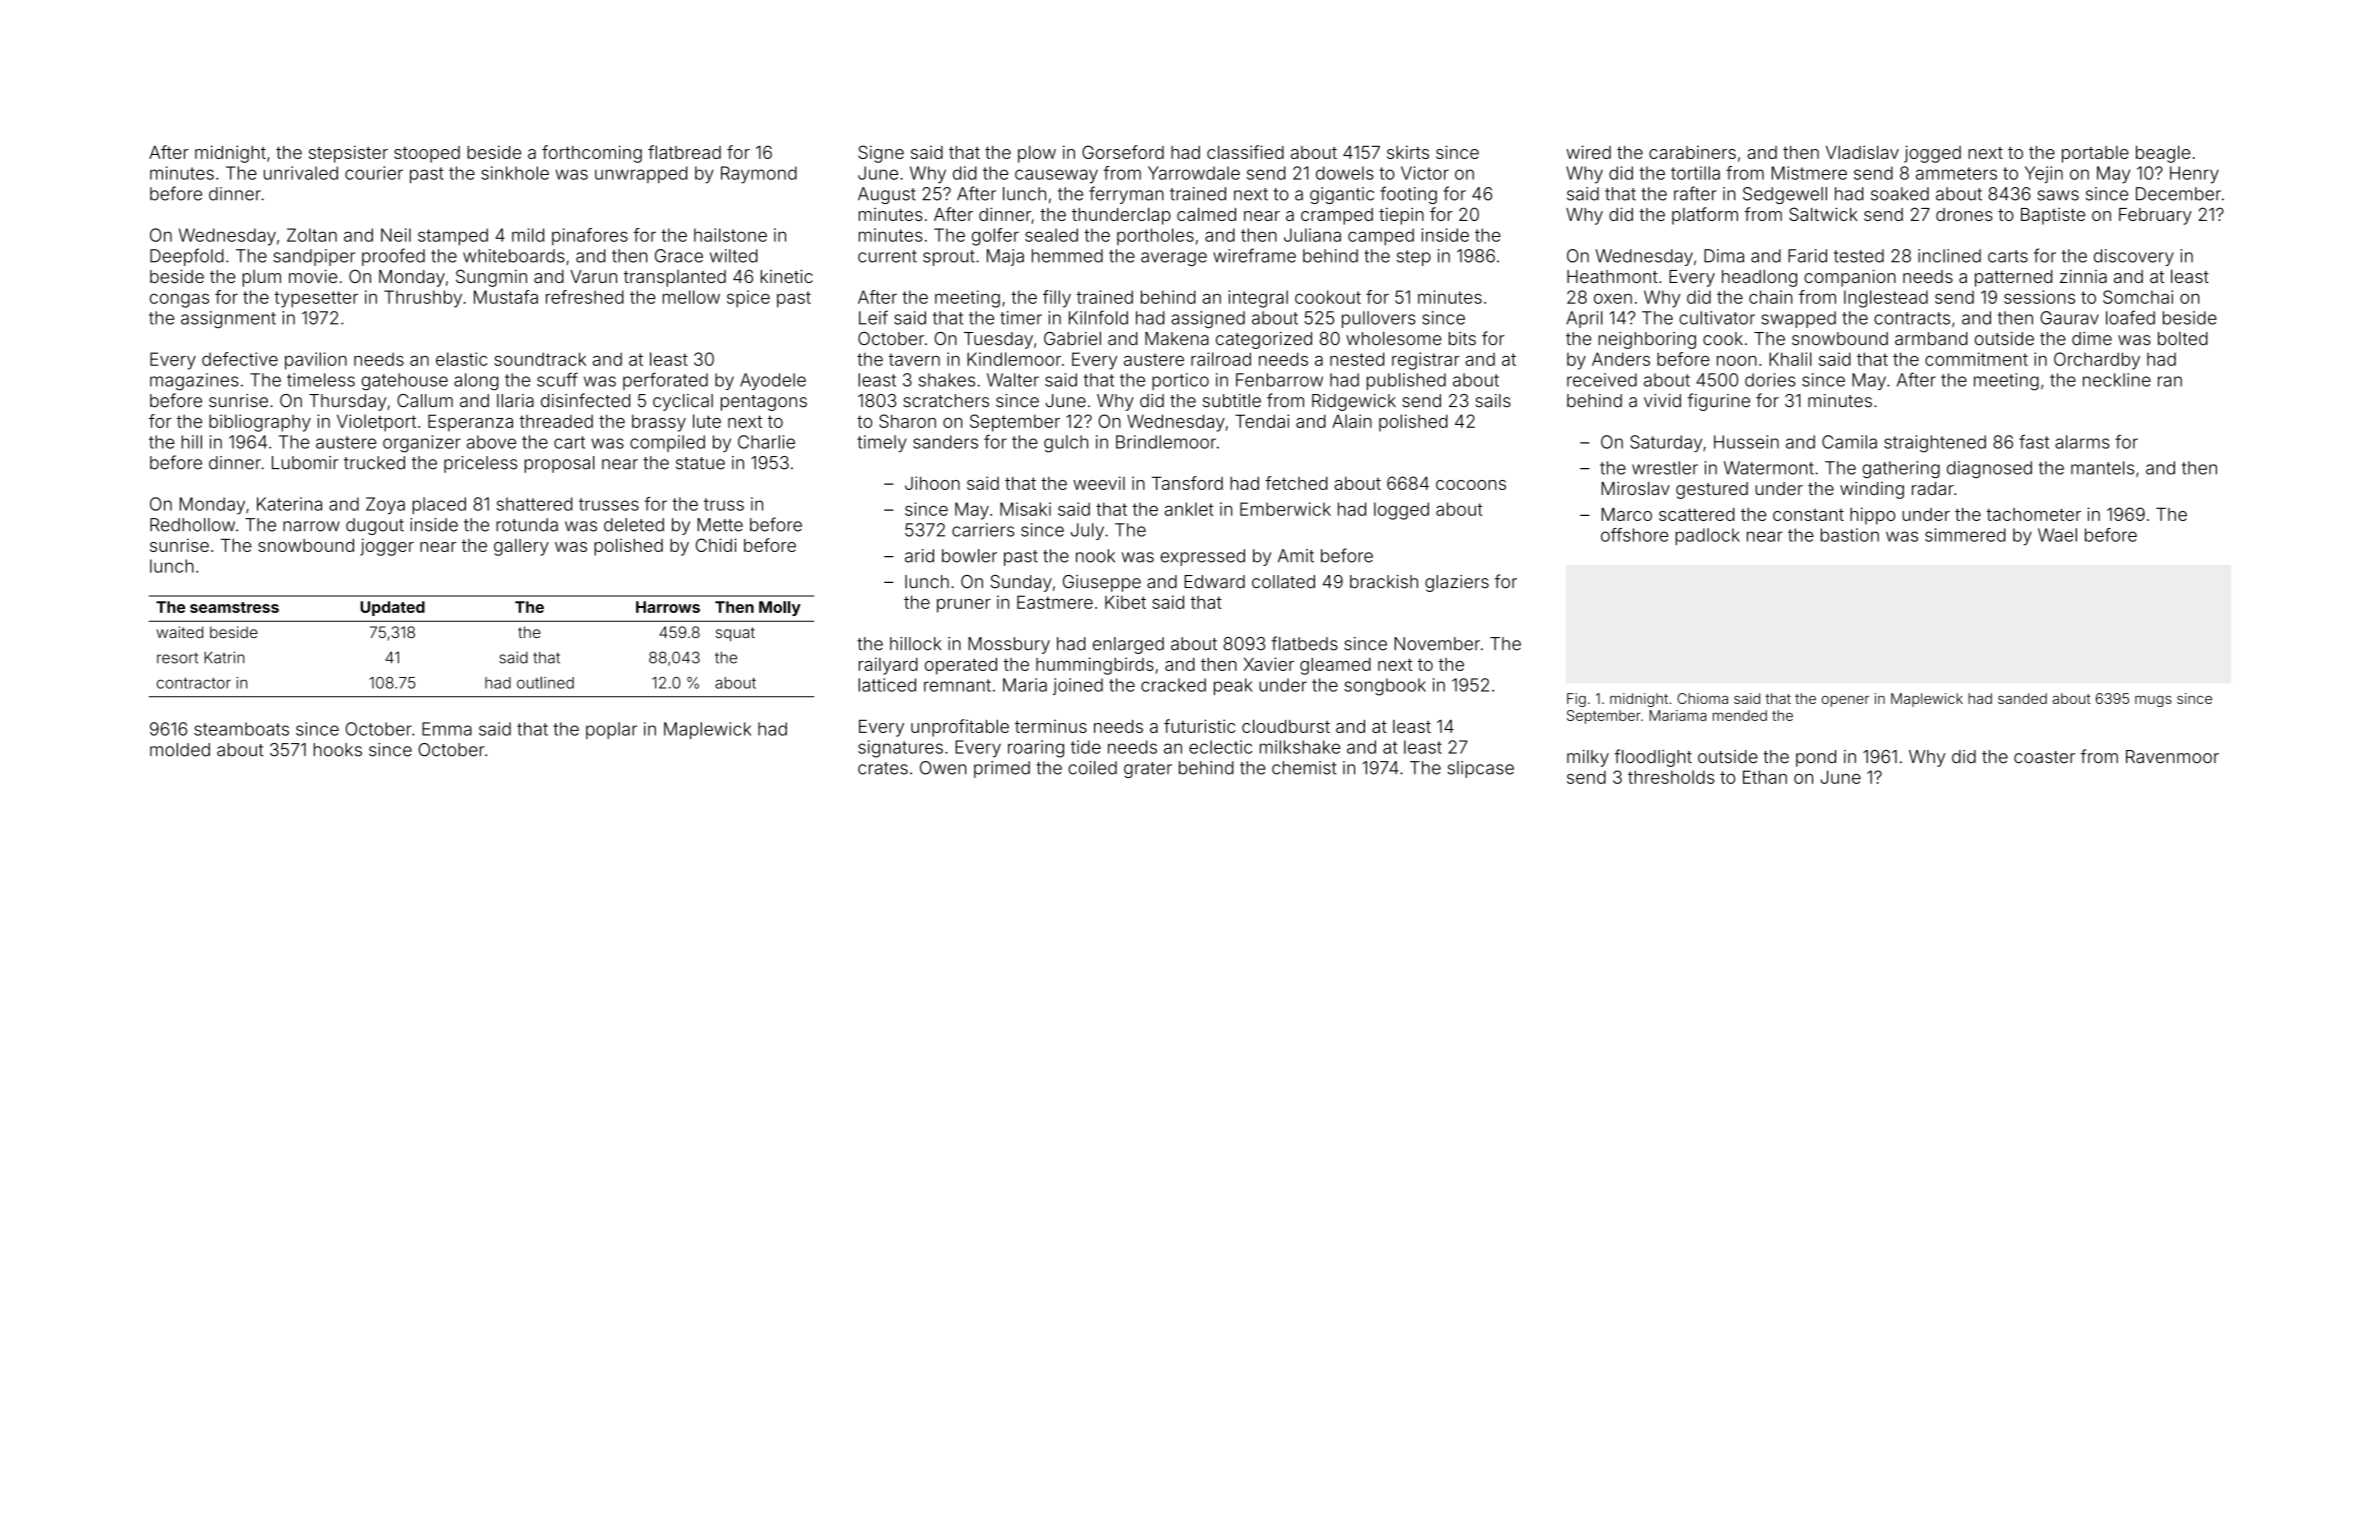  Describe the element at coordinates (396, 235) in the screenshot. I see `Neil` at that location.
